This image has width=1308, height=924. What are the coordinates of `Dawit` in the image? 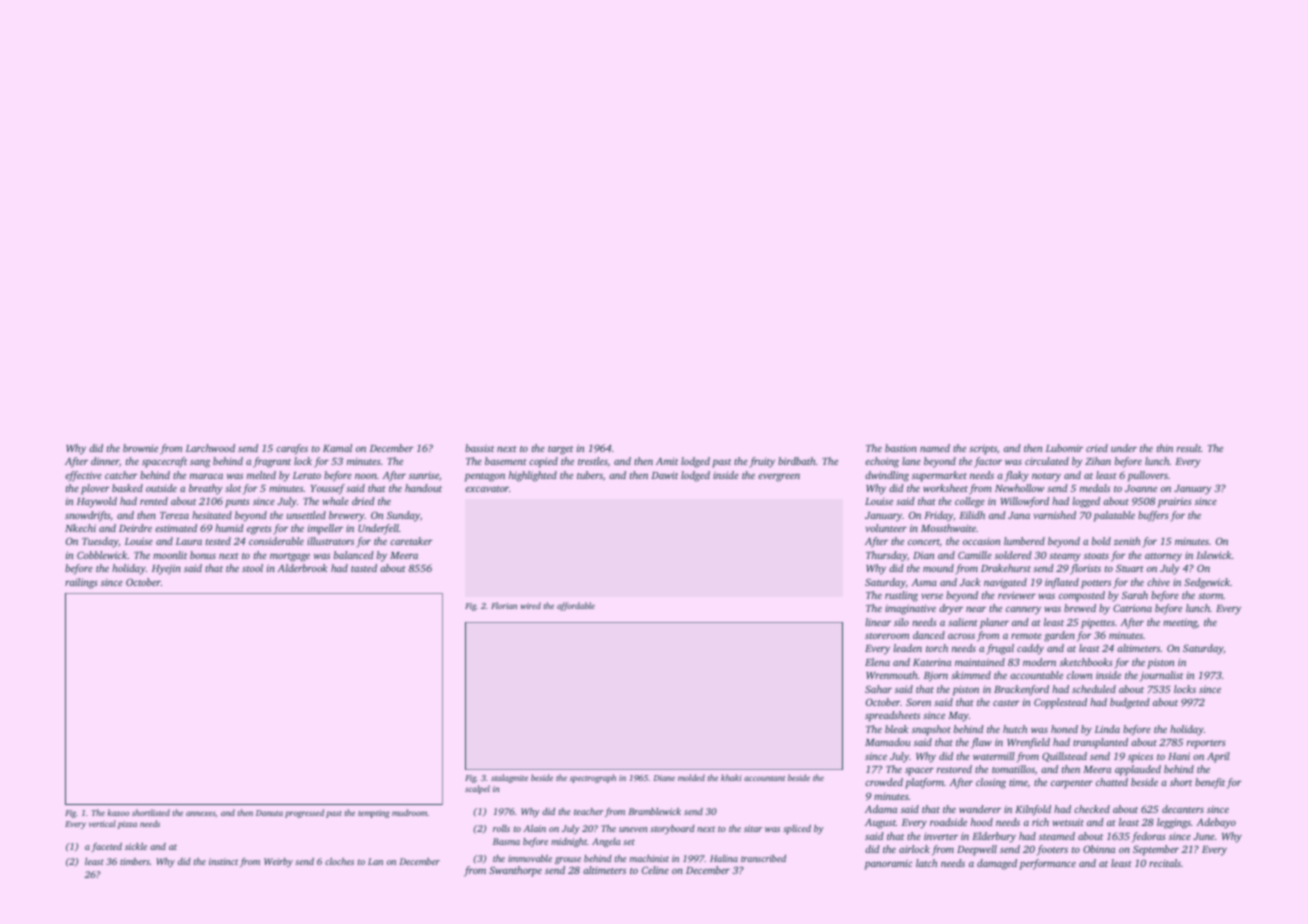 It's located at (664, 475).
